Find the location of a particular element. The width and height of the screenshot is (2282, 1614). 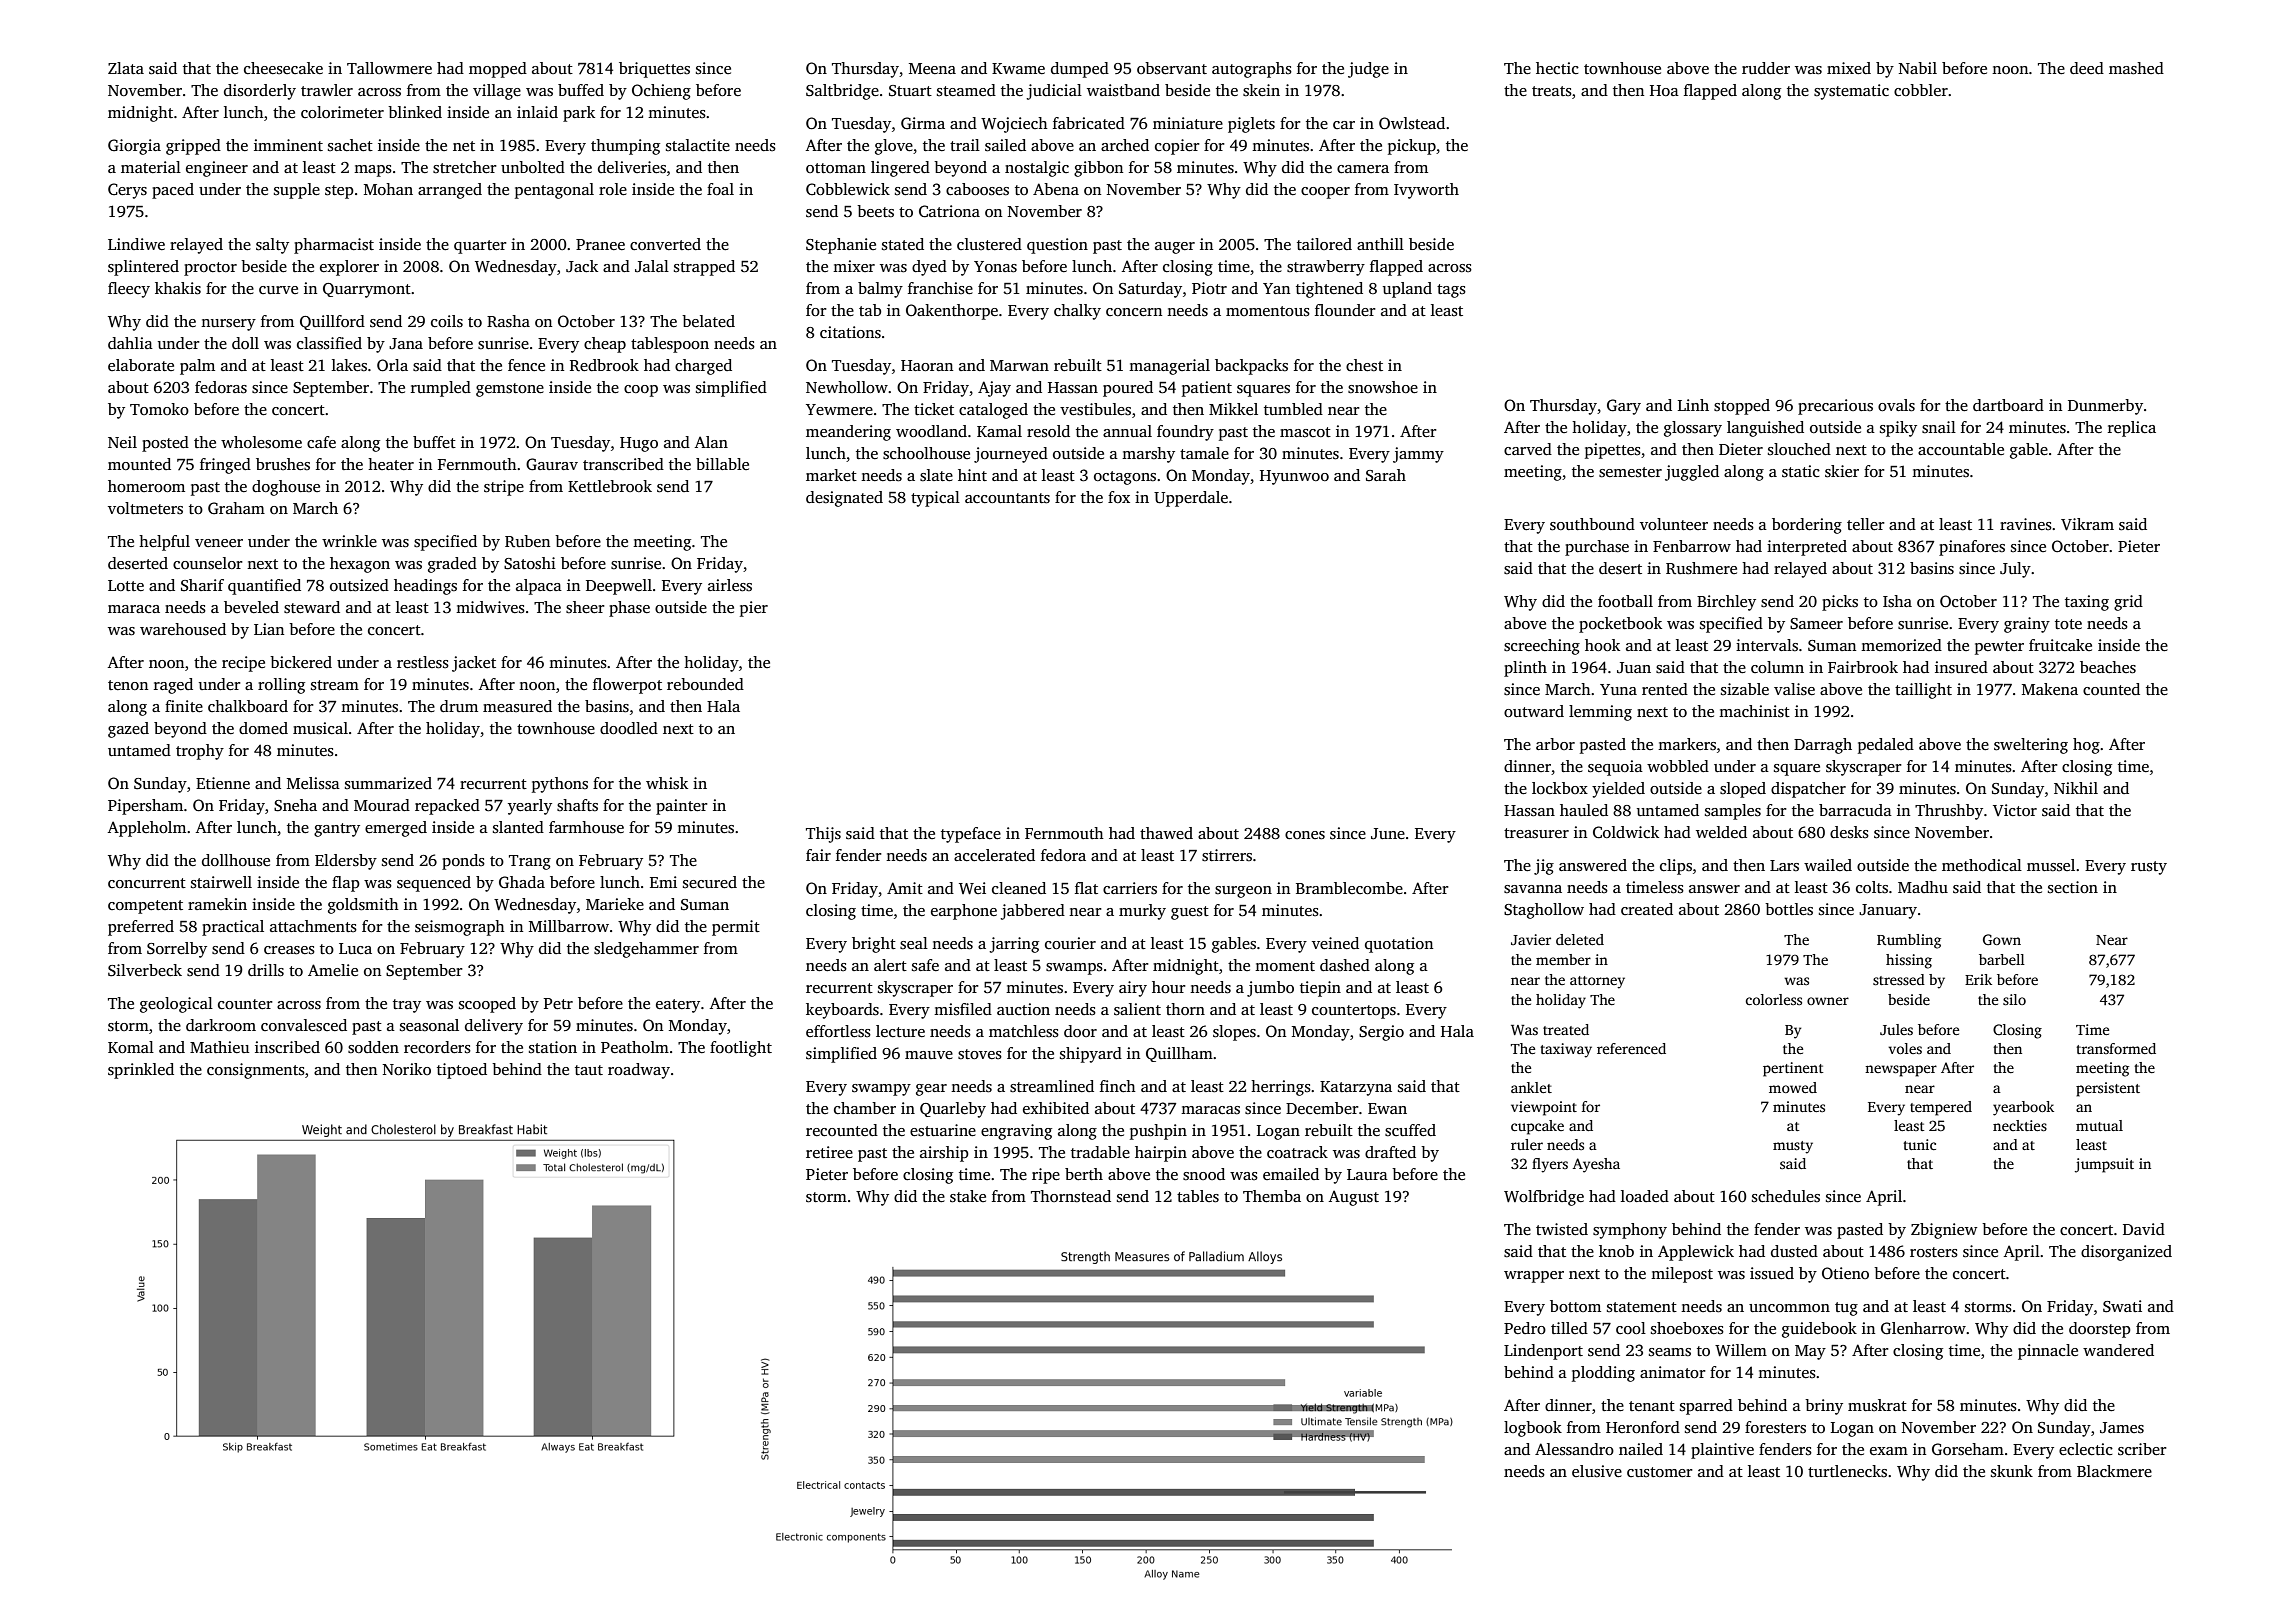

airless is located at coordinates (730, 585).
